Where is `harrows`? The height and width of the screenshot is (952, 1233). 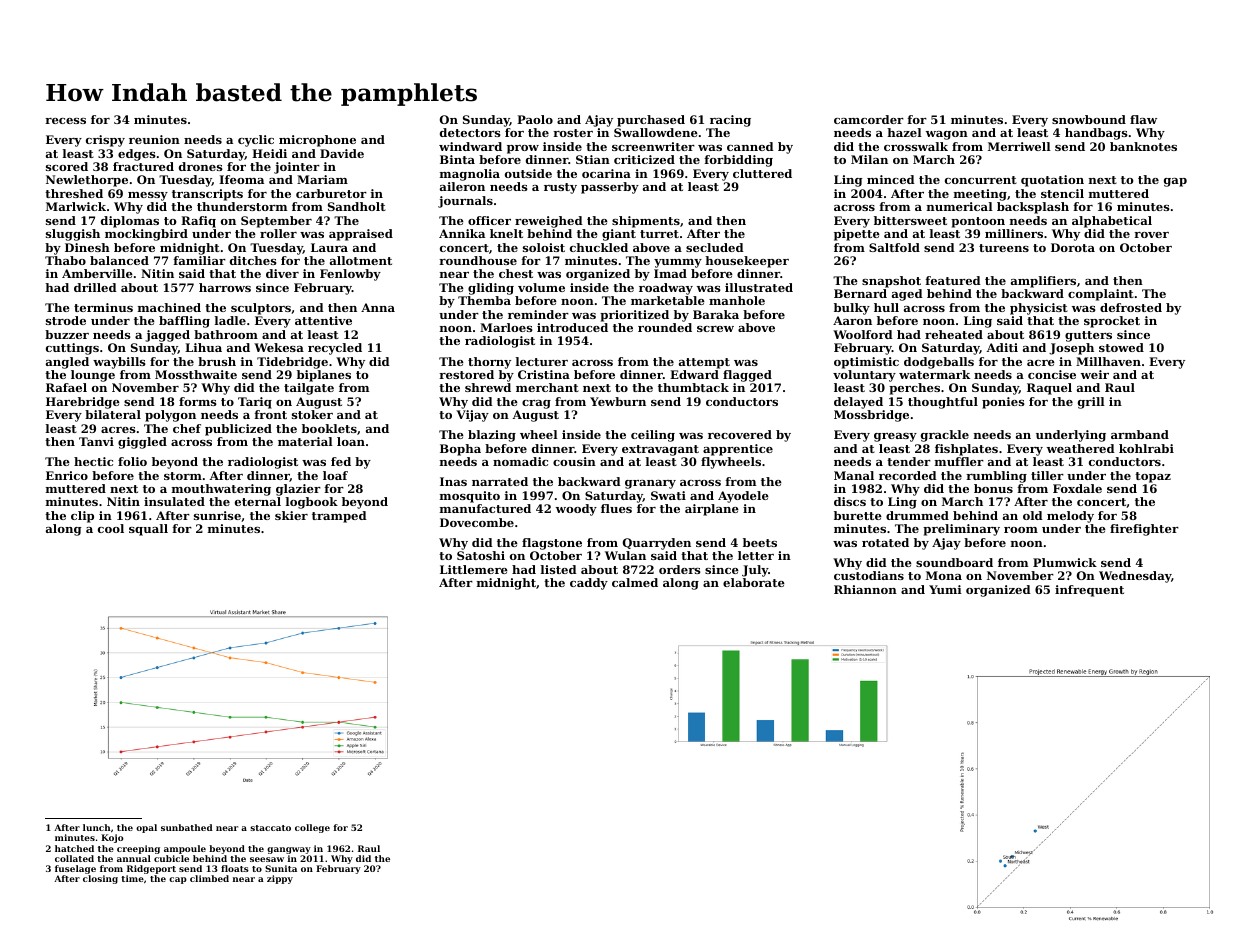 harrows is located at coordinates (225, 287).
